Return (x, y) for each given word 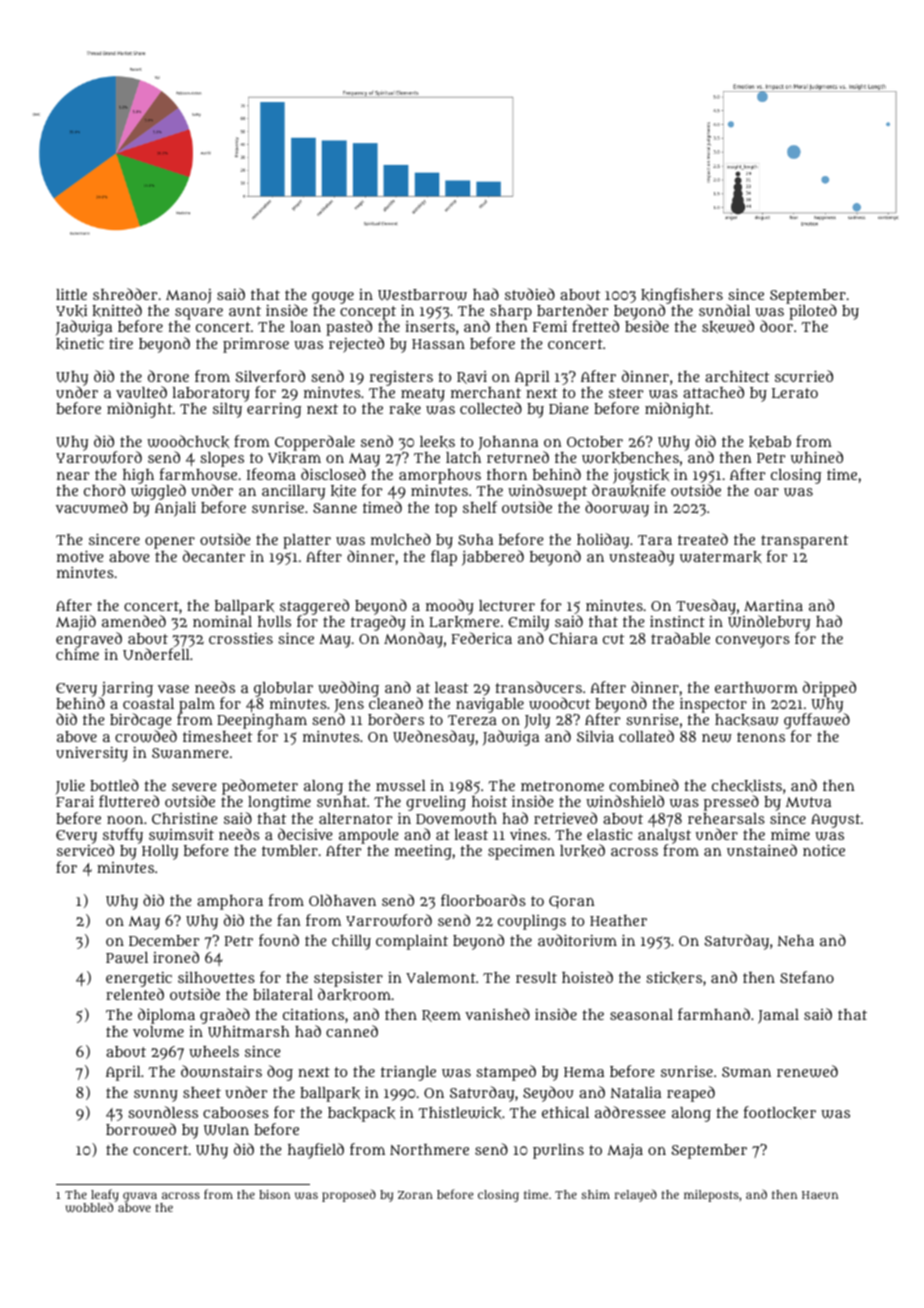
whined (817, 457)
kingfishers (682, 296)
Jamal (778, 1016)
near (73, 476)
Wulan (226, 1129)
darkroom (354, 994)
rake (405, 409)
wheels (214, 1052)
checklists (747, 785)
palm (197, 706)
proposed (349, 1195)
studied (530, 294)
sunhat (342, 801)
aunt (245, 311)
